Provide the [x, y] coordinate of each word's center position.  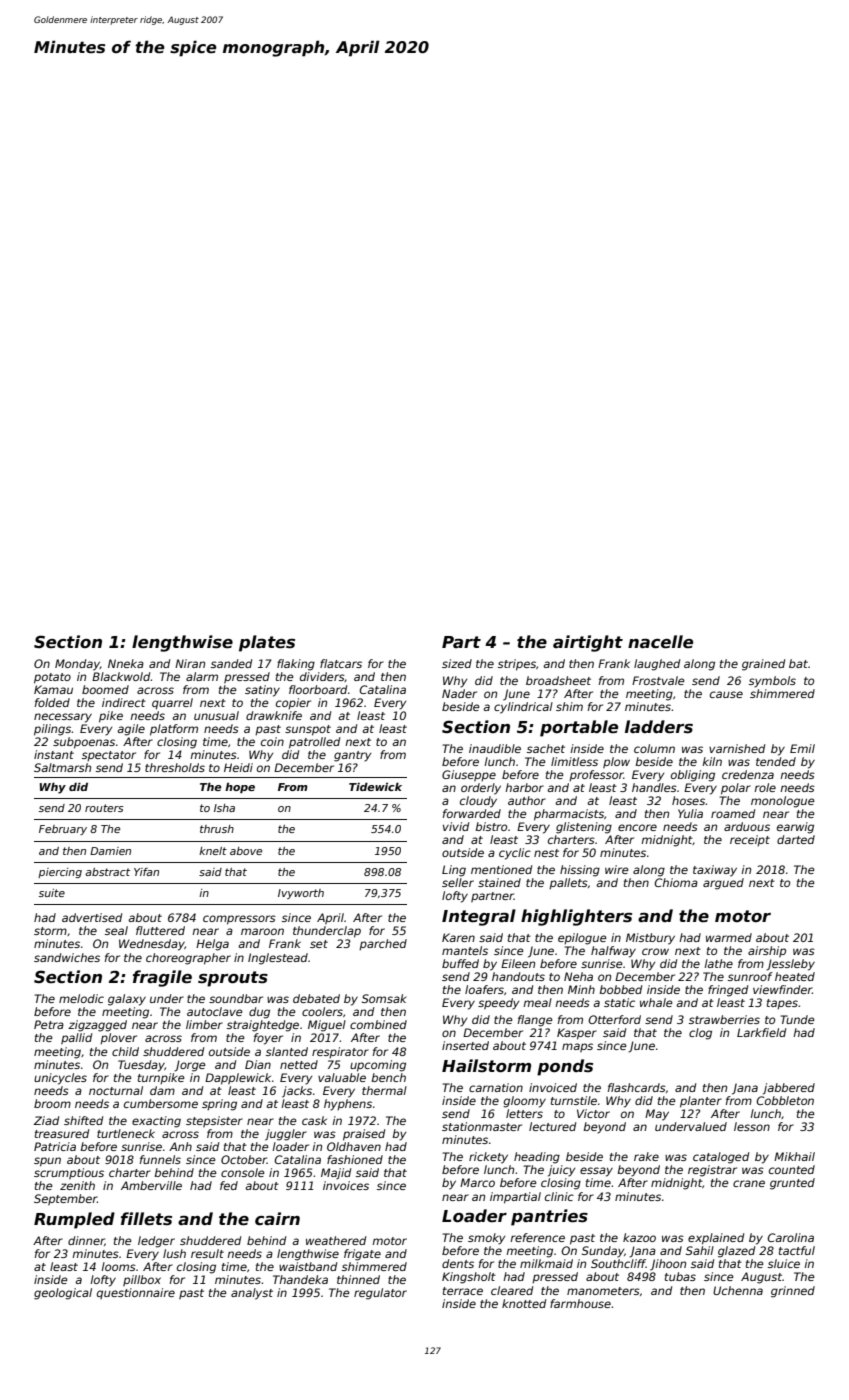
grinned [793, 1292]
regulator [380, 1294]
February [63, 830]
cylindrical [523, 708]
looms [118, 1266]
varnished [737, 748]
